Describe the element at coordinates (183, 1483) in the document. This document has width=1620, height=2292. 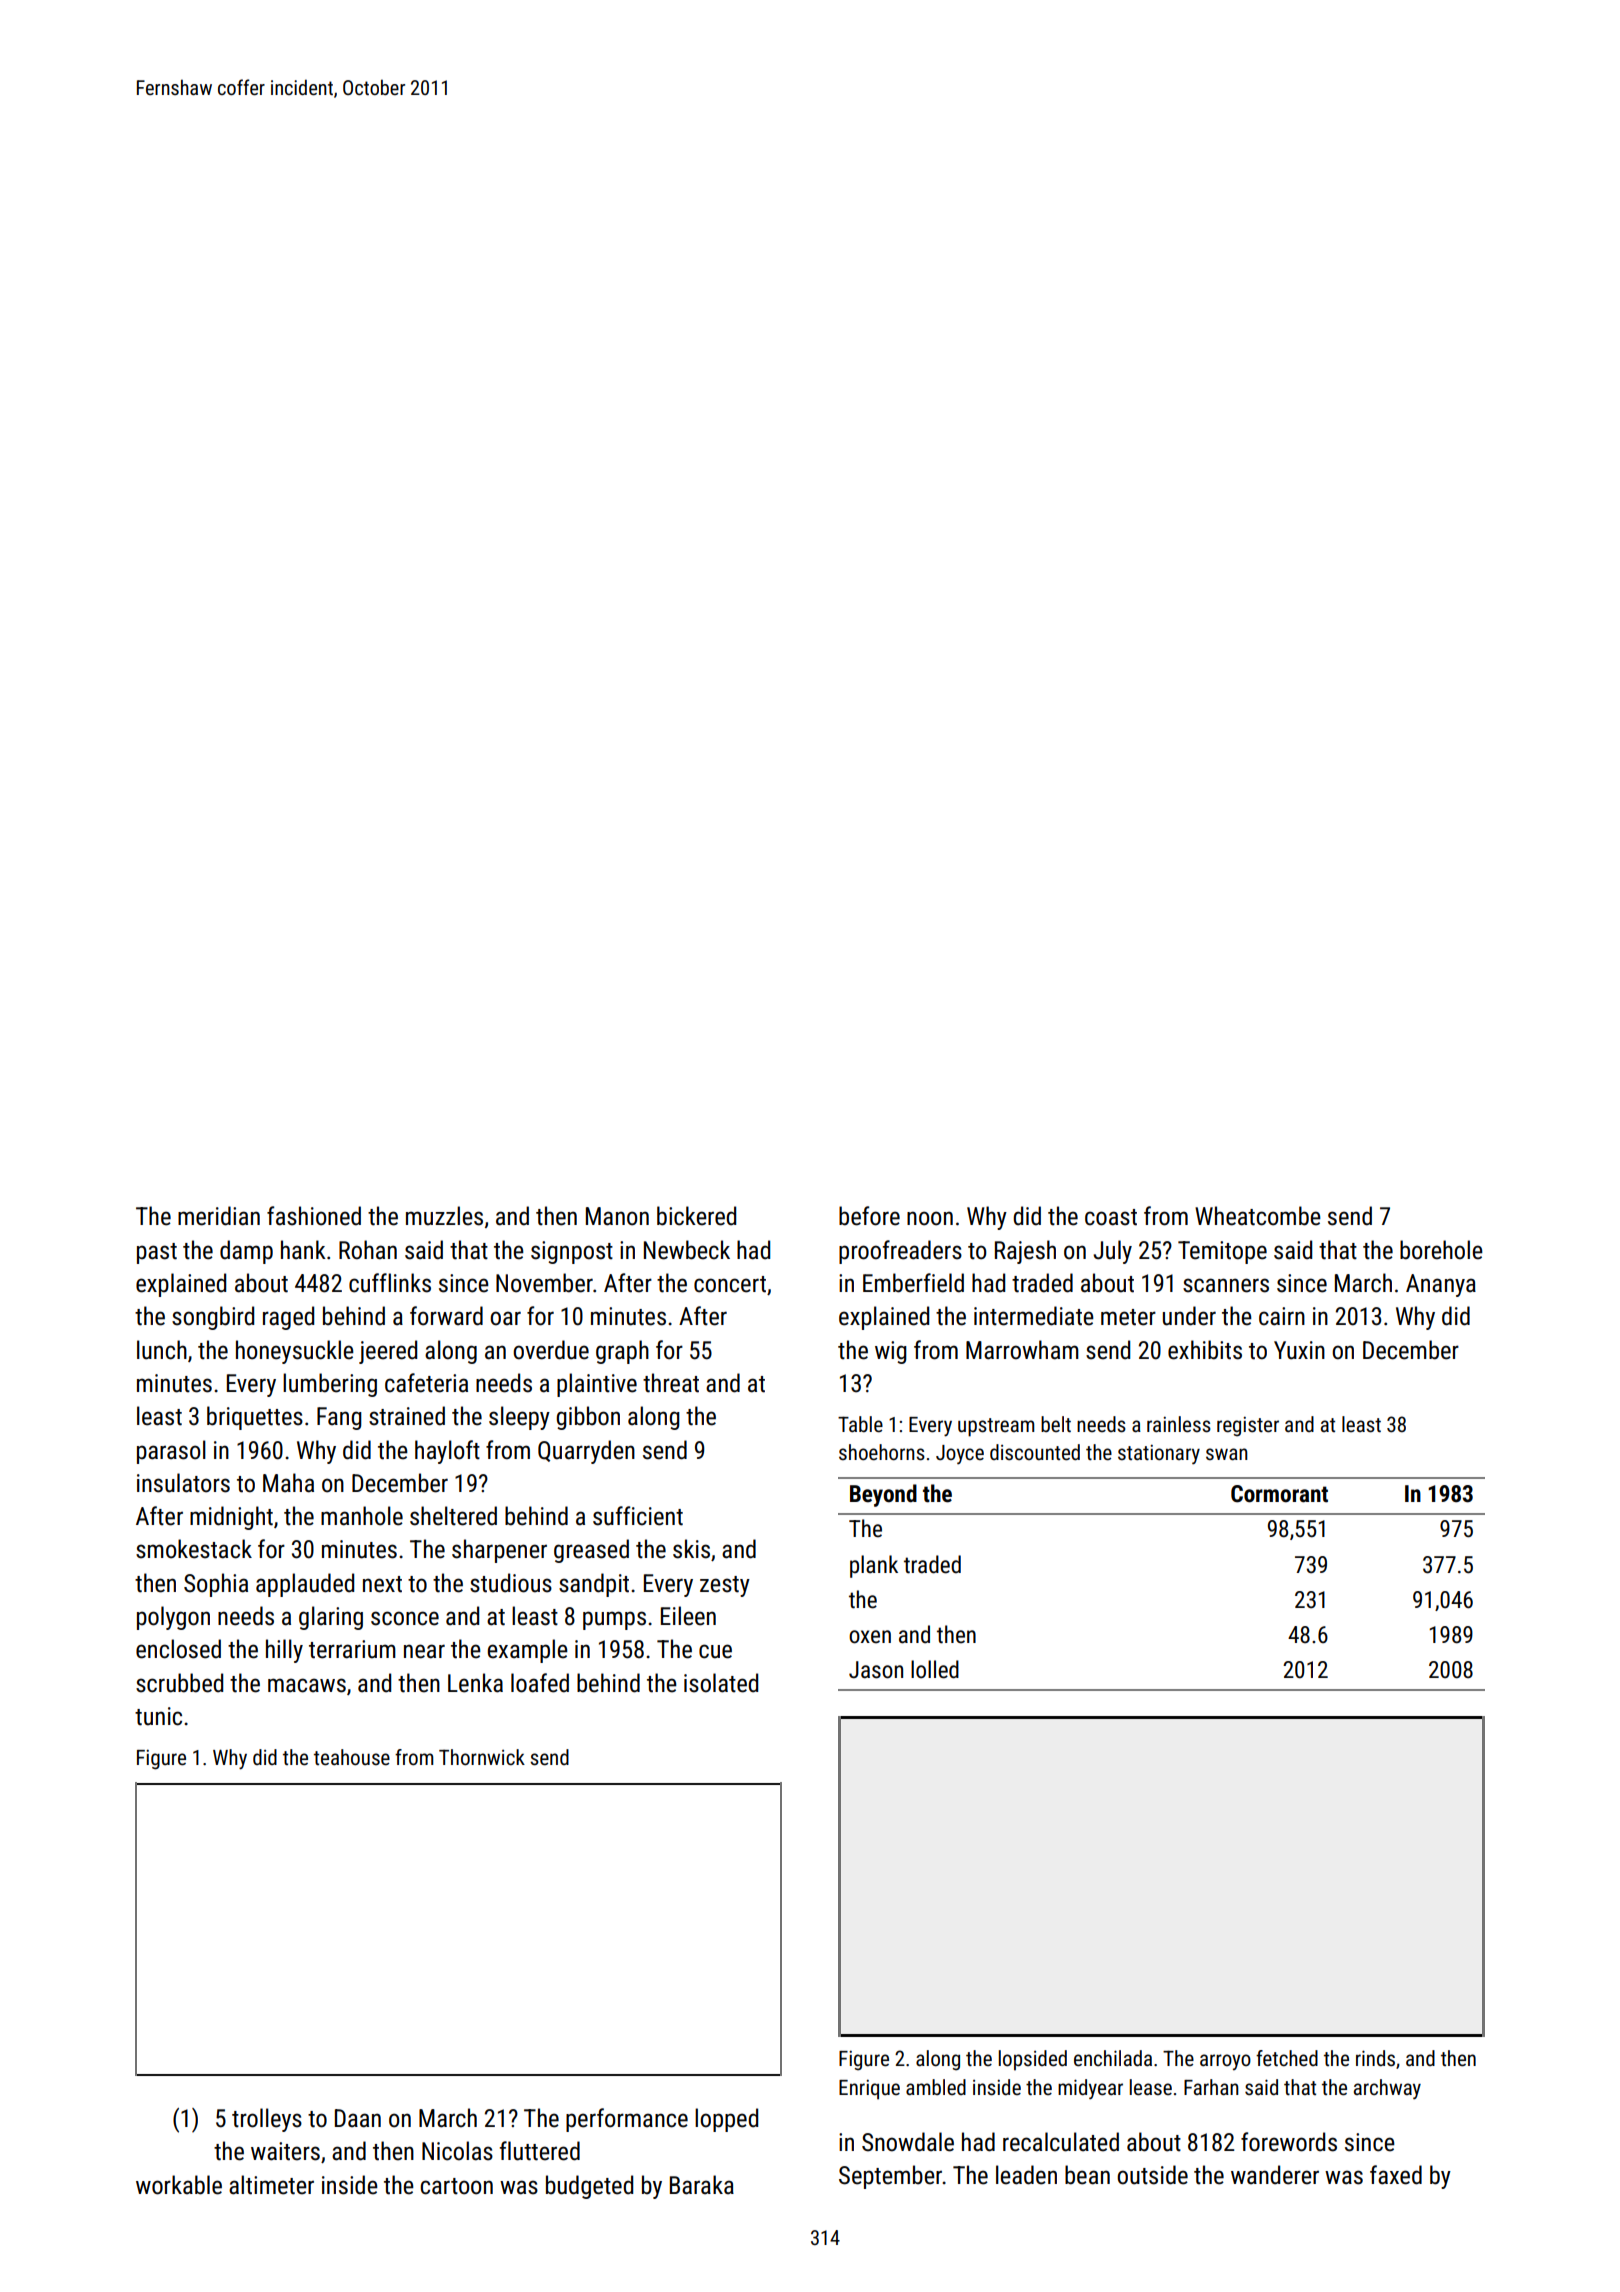
I see `insulators` at that location.
